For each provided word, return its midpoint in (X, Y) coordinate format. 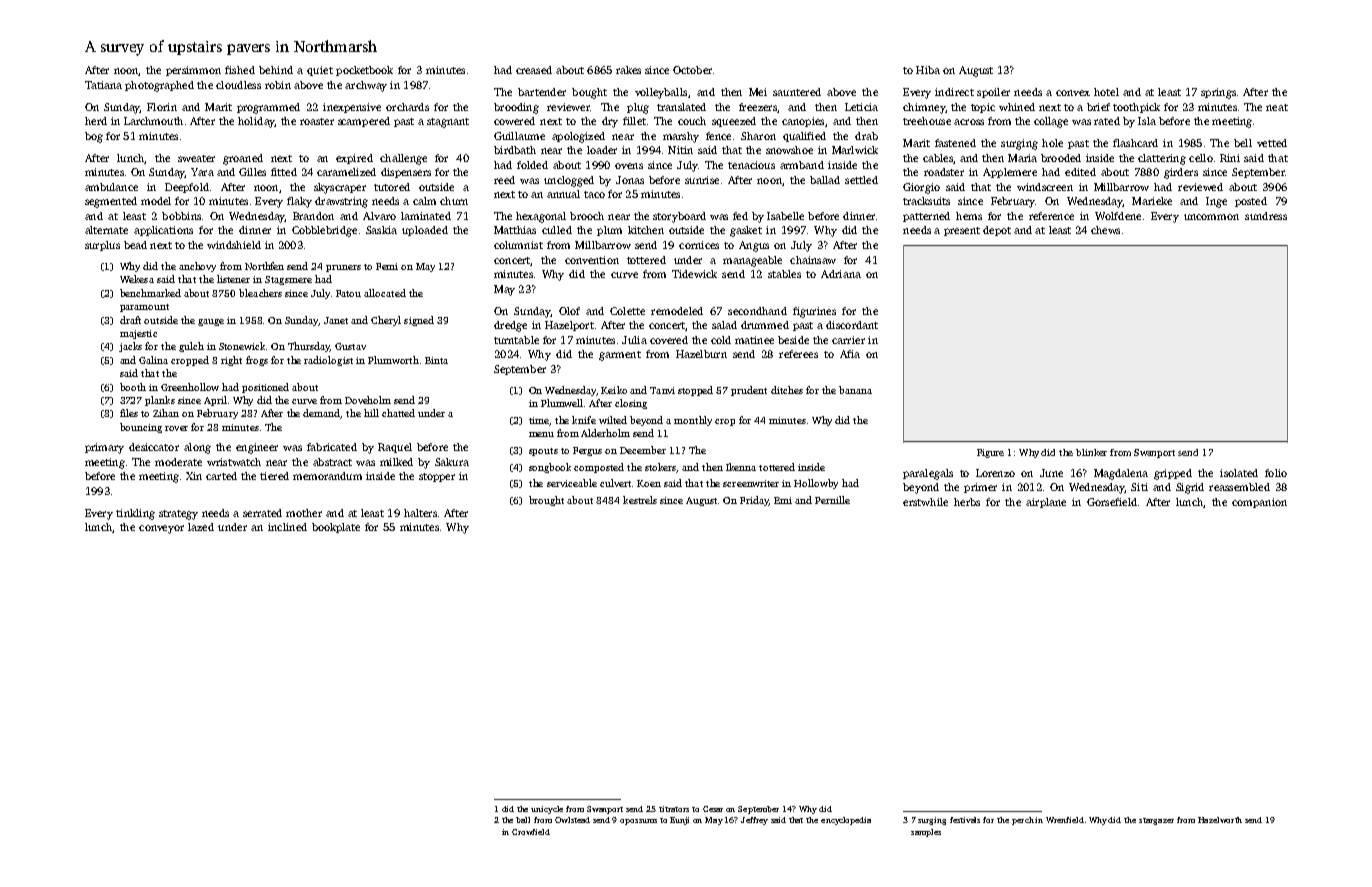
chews (1105, 230)
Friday (754, 501)
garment (620, 356)
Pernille (832, 500)
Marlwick (855, 150)
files (129, 413)
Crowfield (531, 832)
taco (594, 194)
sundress (1266, 216)
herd (96, 121)
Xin (194, 476)
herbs (967, 502)
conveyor (161, 529)
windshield (234, 245)
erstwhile (925, 502)
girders (1181, 173)
